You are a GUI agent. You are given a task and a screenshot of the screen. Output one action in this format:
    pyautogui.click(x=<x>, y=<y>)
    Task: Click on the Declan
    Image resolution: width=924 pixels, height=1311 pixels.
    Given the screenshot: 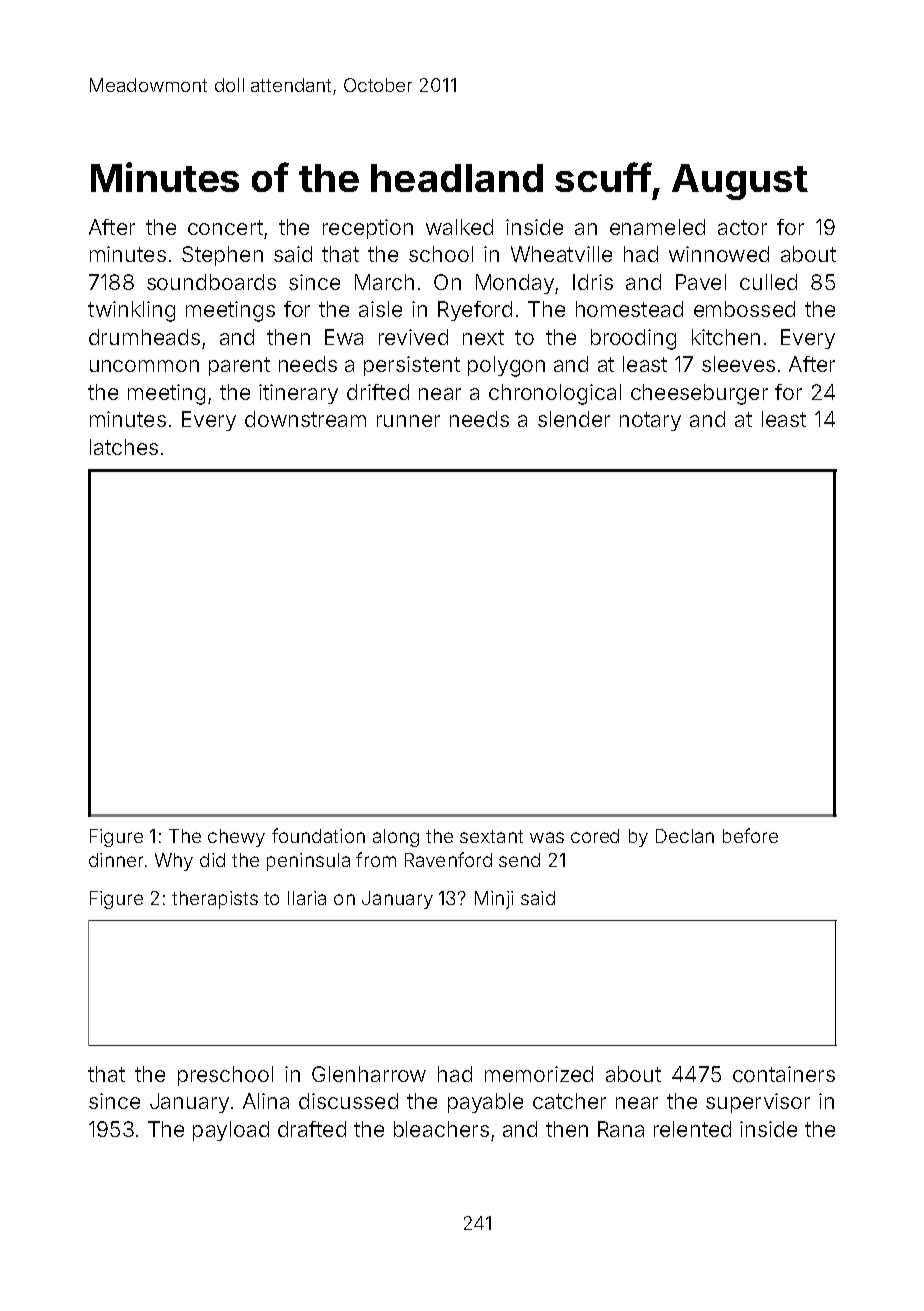 What is the action you would take?
    pyautogui.click(x=685, y=836)
